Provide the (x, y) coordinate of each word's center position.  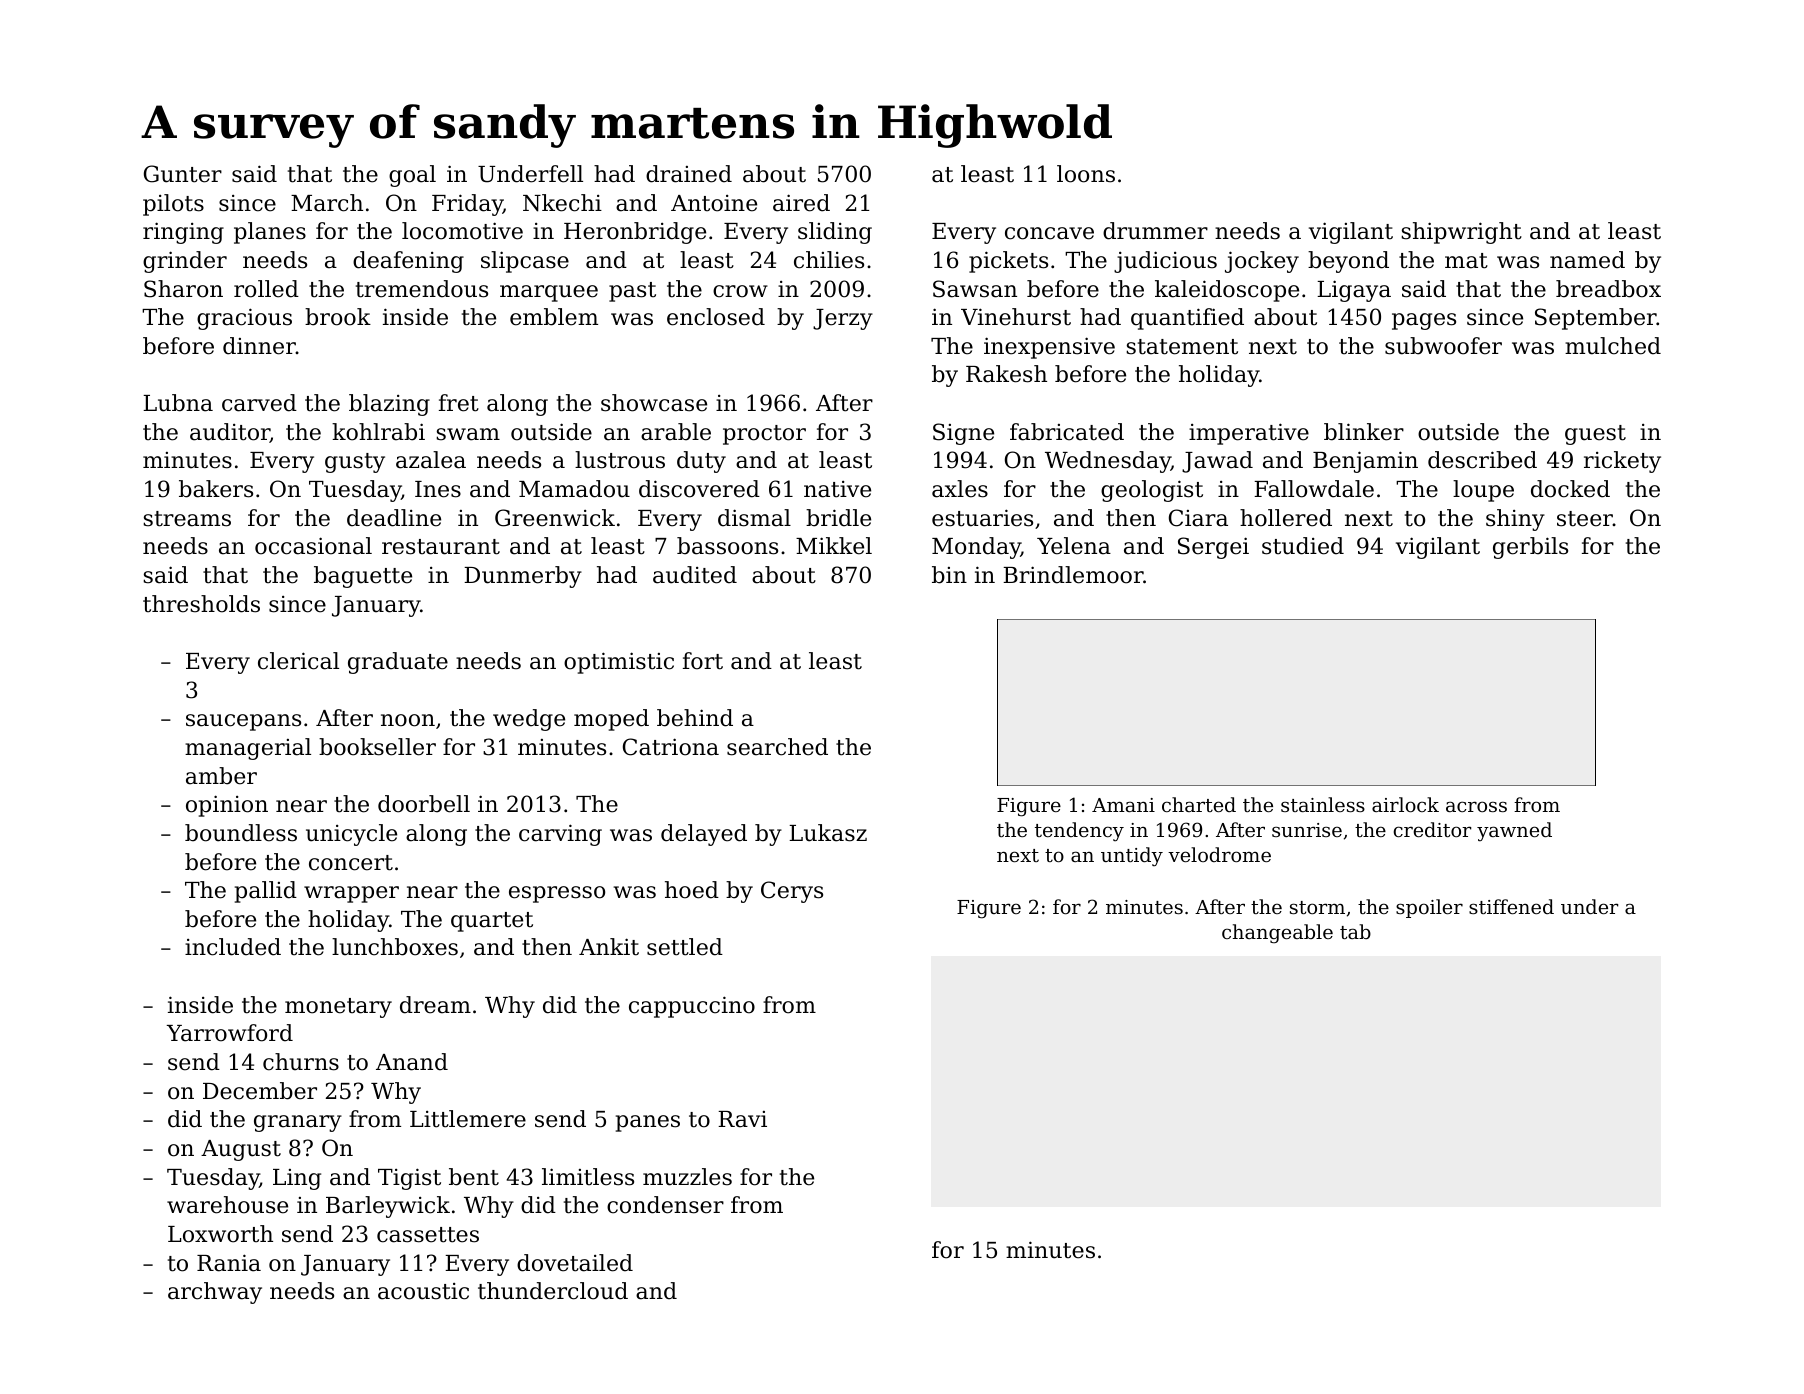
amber (221, 776)
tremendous (422, 289)
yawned (1514, 831)
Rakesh (1006, 374)
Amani (1123, 805)
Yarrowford (230, 1033)
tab (1355, 931)
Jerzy (843, 319)
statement (1182, 347)
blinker (1364, 432)
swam (468, 434)
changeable (1277, 934)
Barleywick (388, 1207)
